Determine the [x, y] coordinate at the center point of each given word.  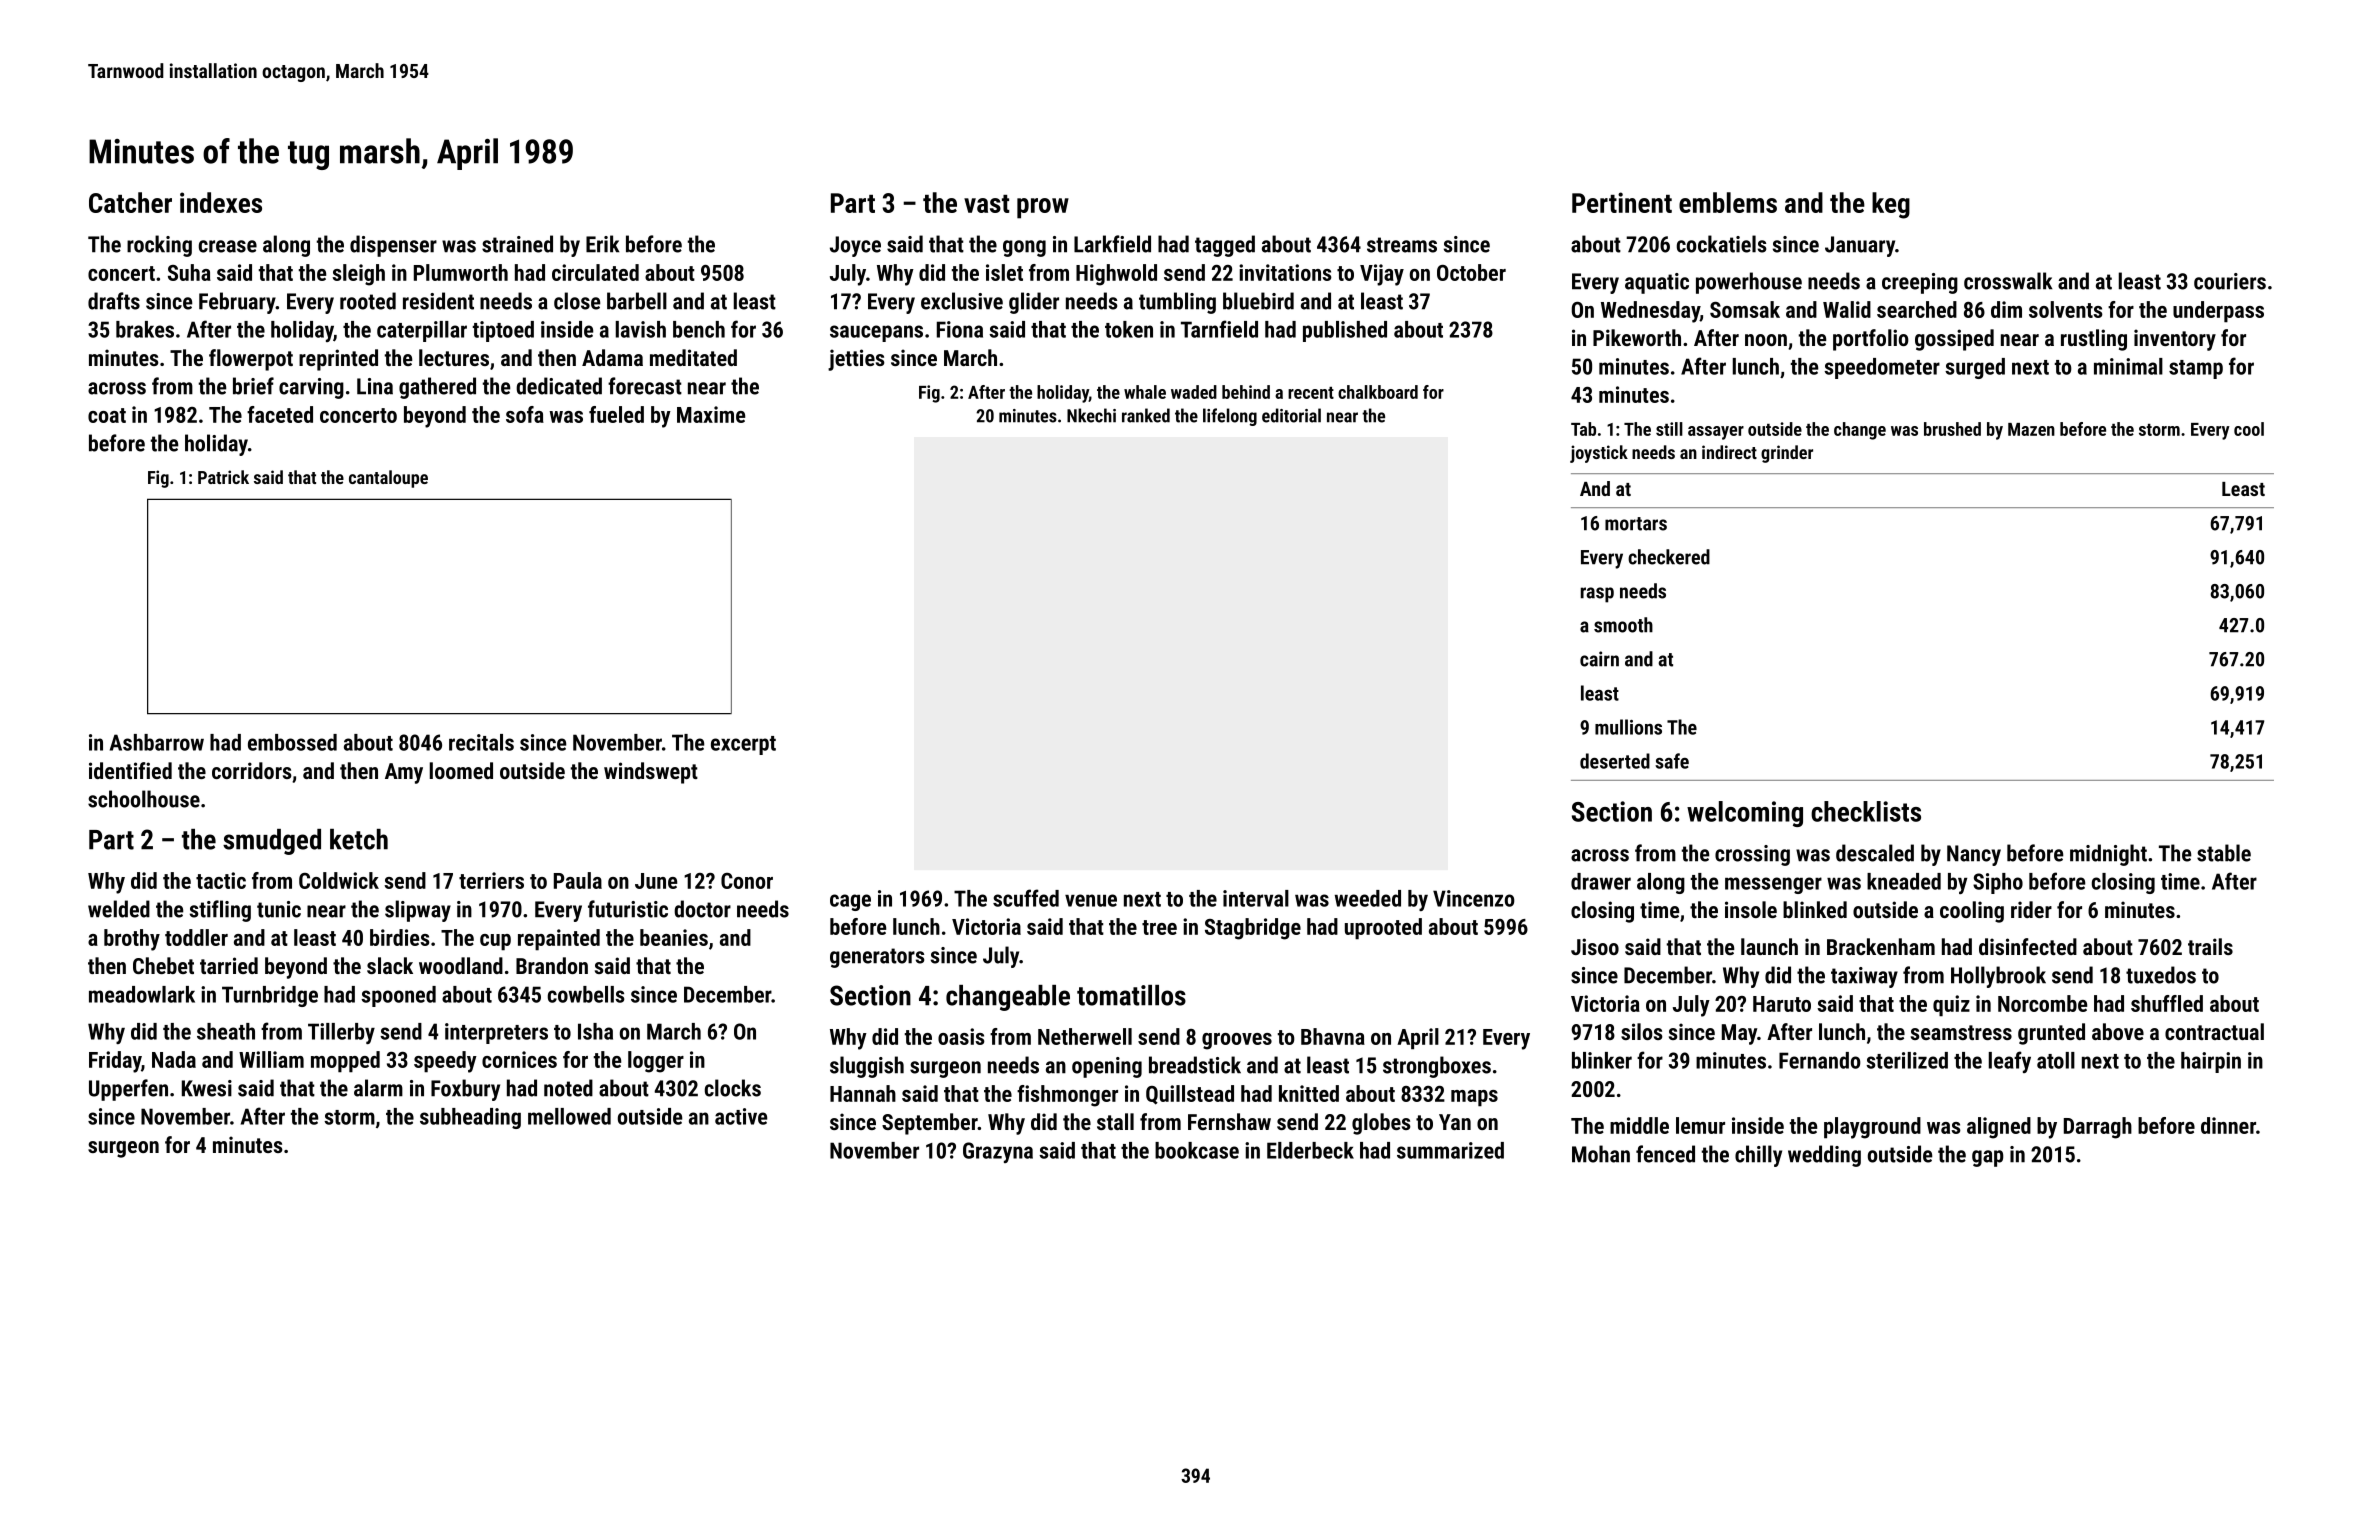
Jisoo [1595, 946]
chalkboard [1378, 392]
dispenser [393, 246]
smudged [272, 842]
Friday [115, 1062]
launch [1769, 946]
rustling [2094, 340]
